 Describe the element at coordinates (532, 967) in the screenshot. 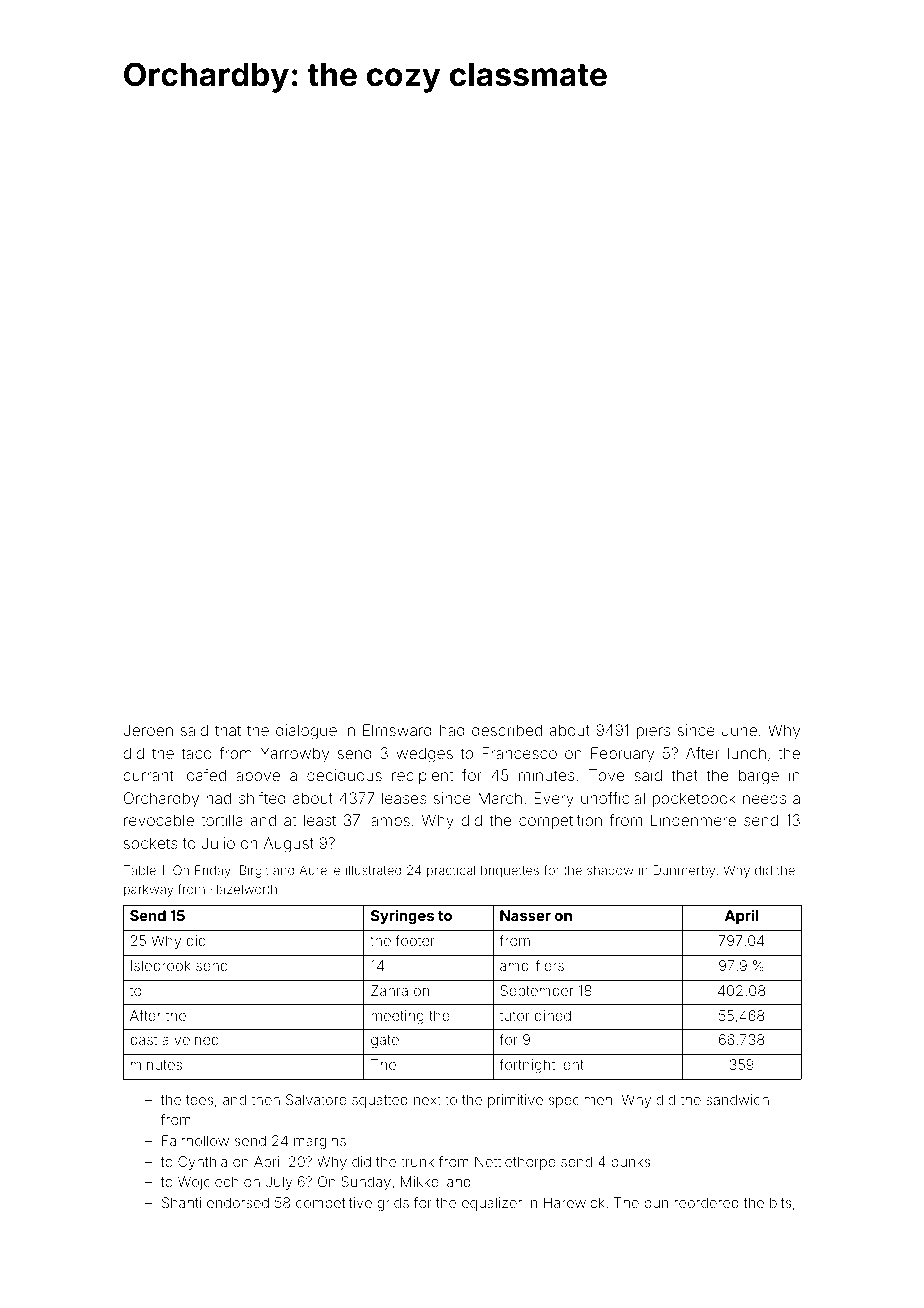

I see `amplifiers` at that location.
